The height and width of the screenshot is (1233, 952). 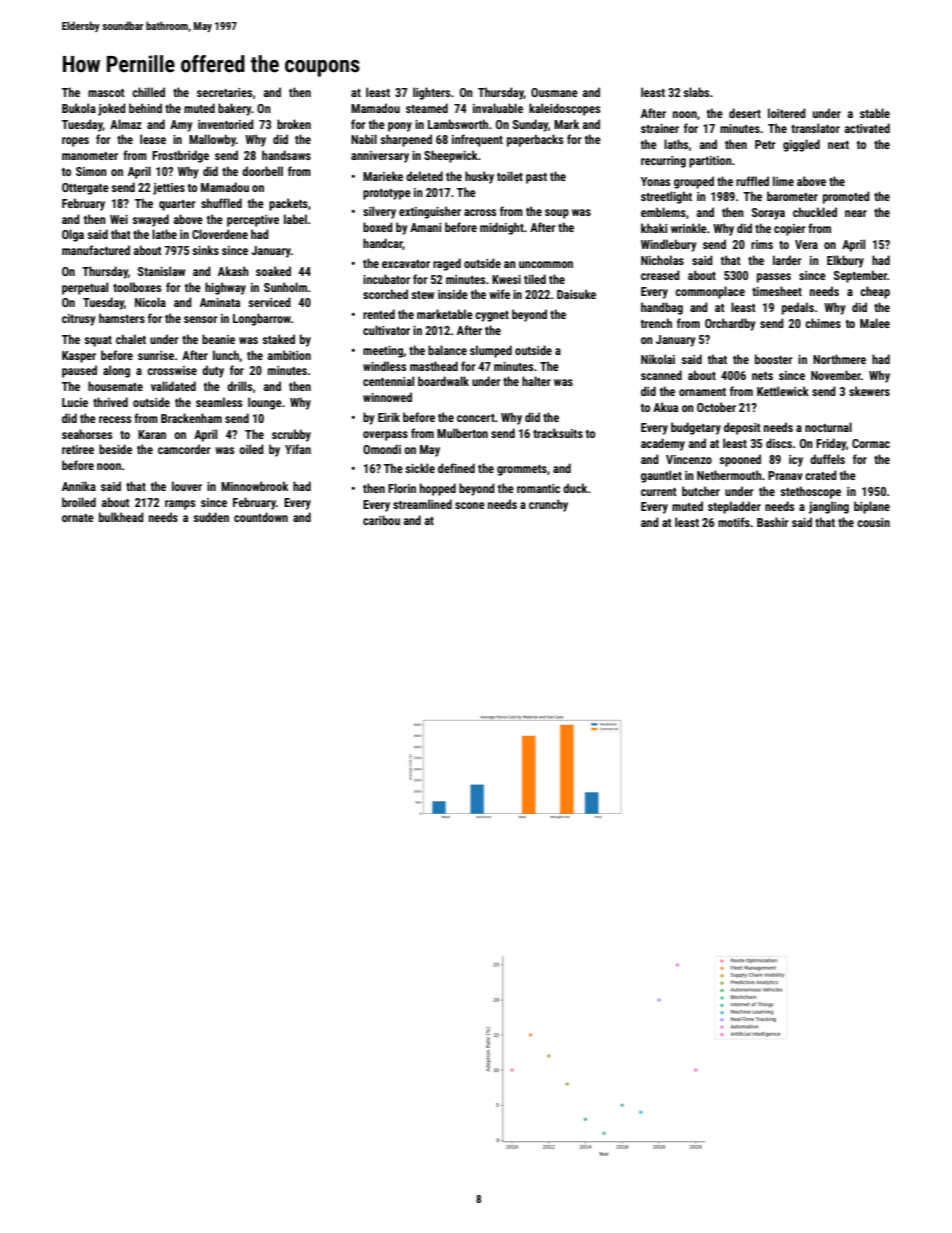 I want to click on packets, so click(x=288, y=204).
